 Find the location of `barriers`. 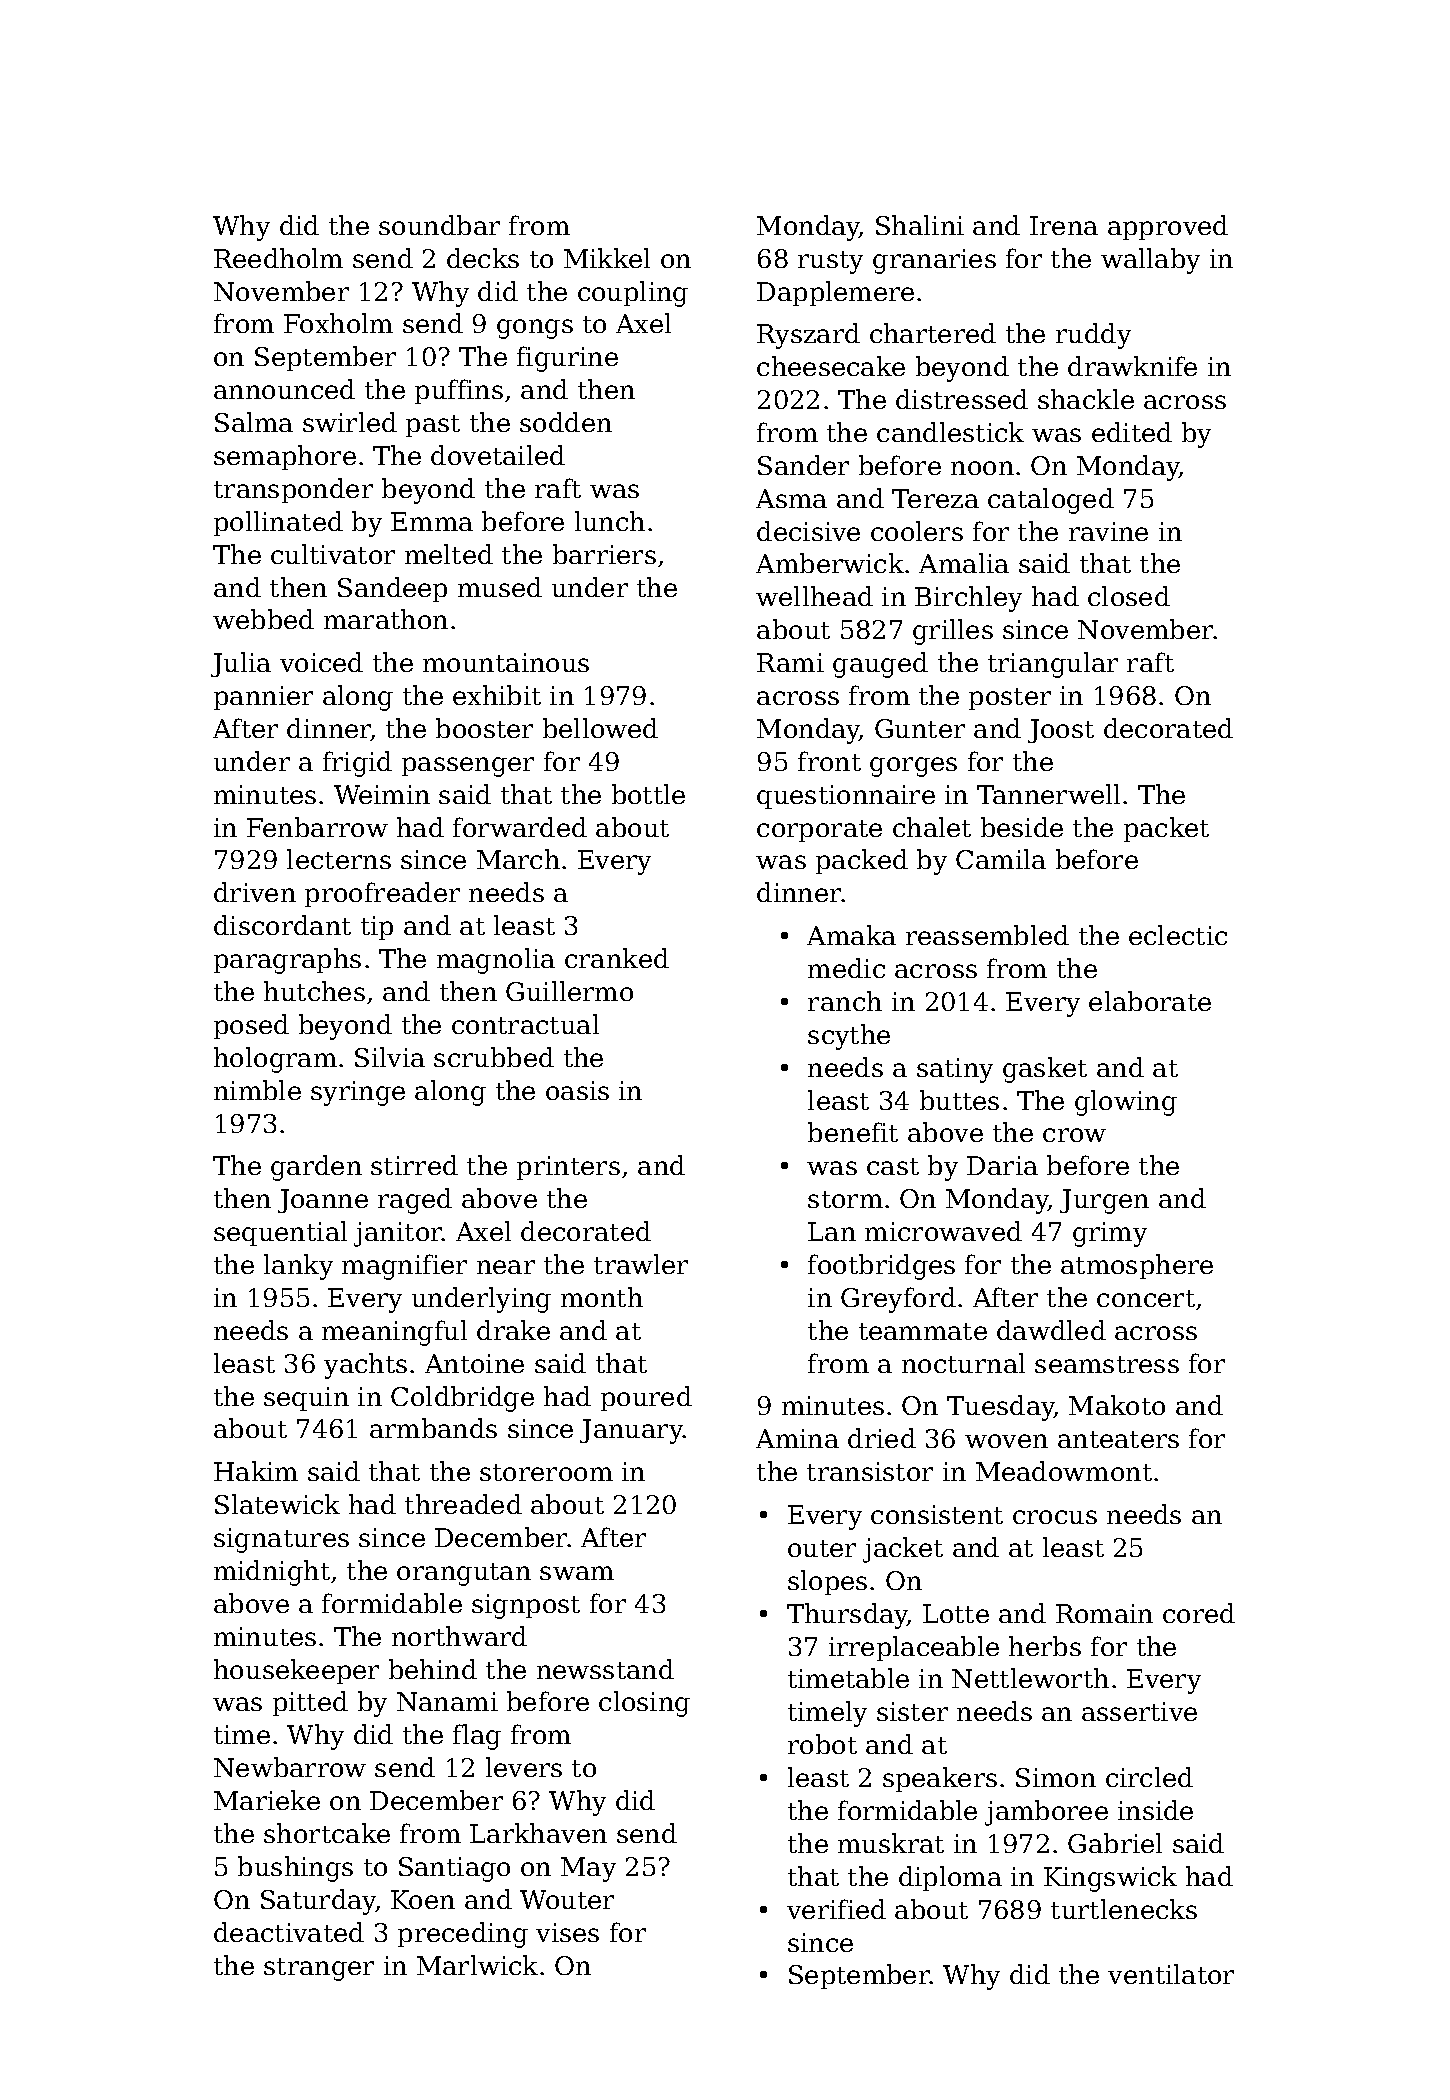

barriers is located at coordinates (604, 554).
